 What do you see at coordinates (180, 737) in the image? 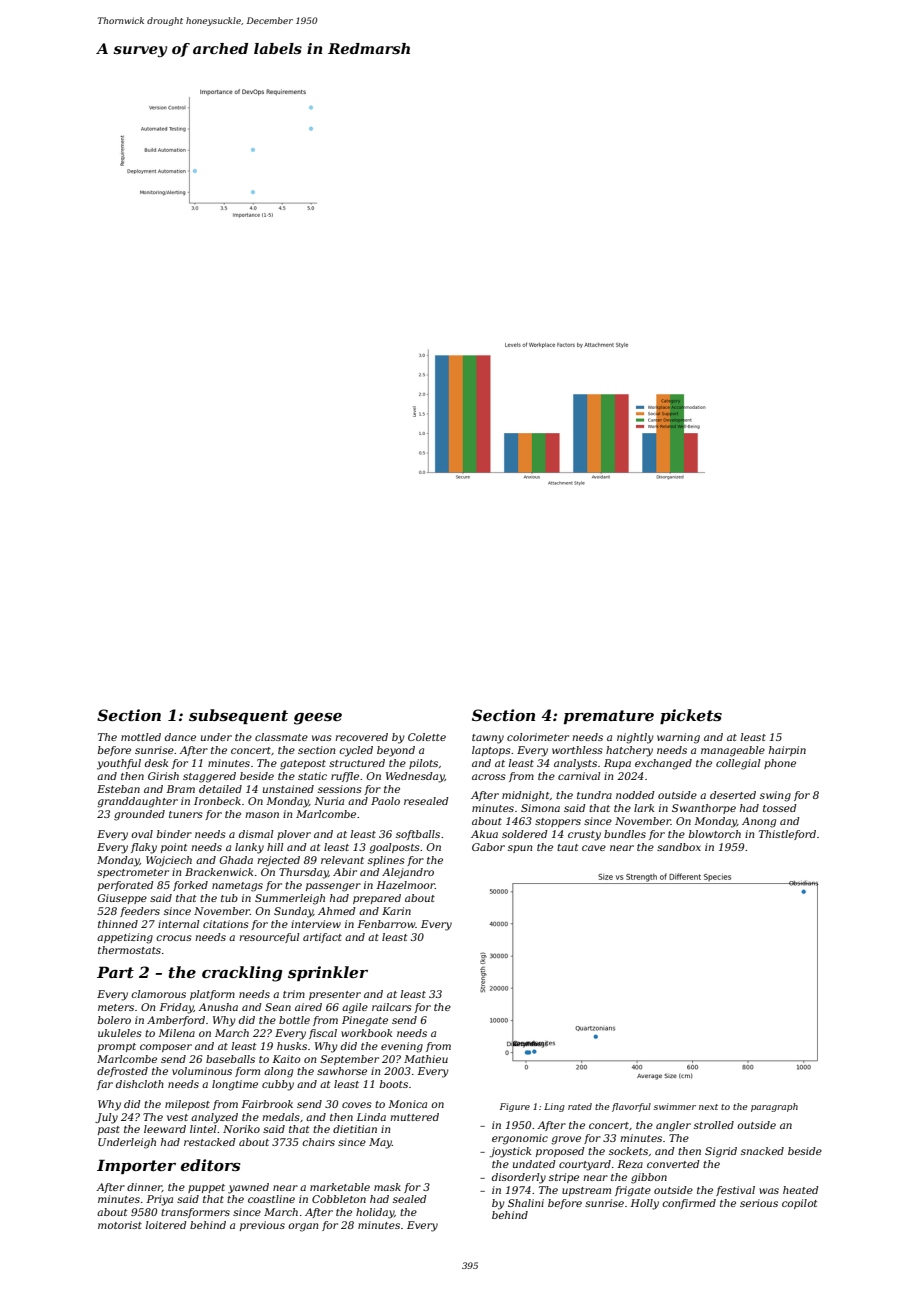
I see `dance` at bounding box center [180, 737].
